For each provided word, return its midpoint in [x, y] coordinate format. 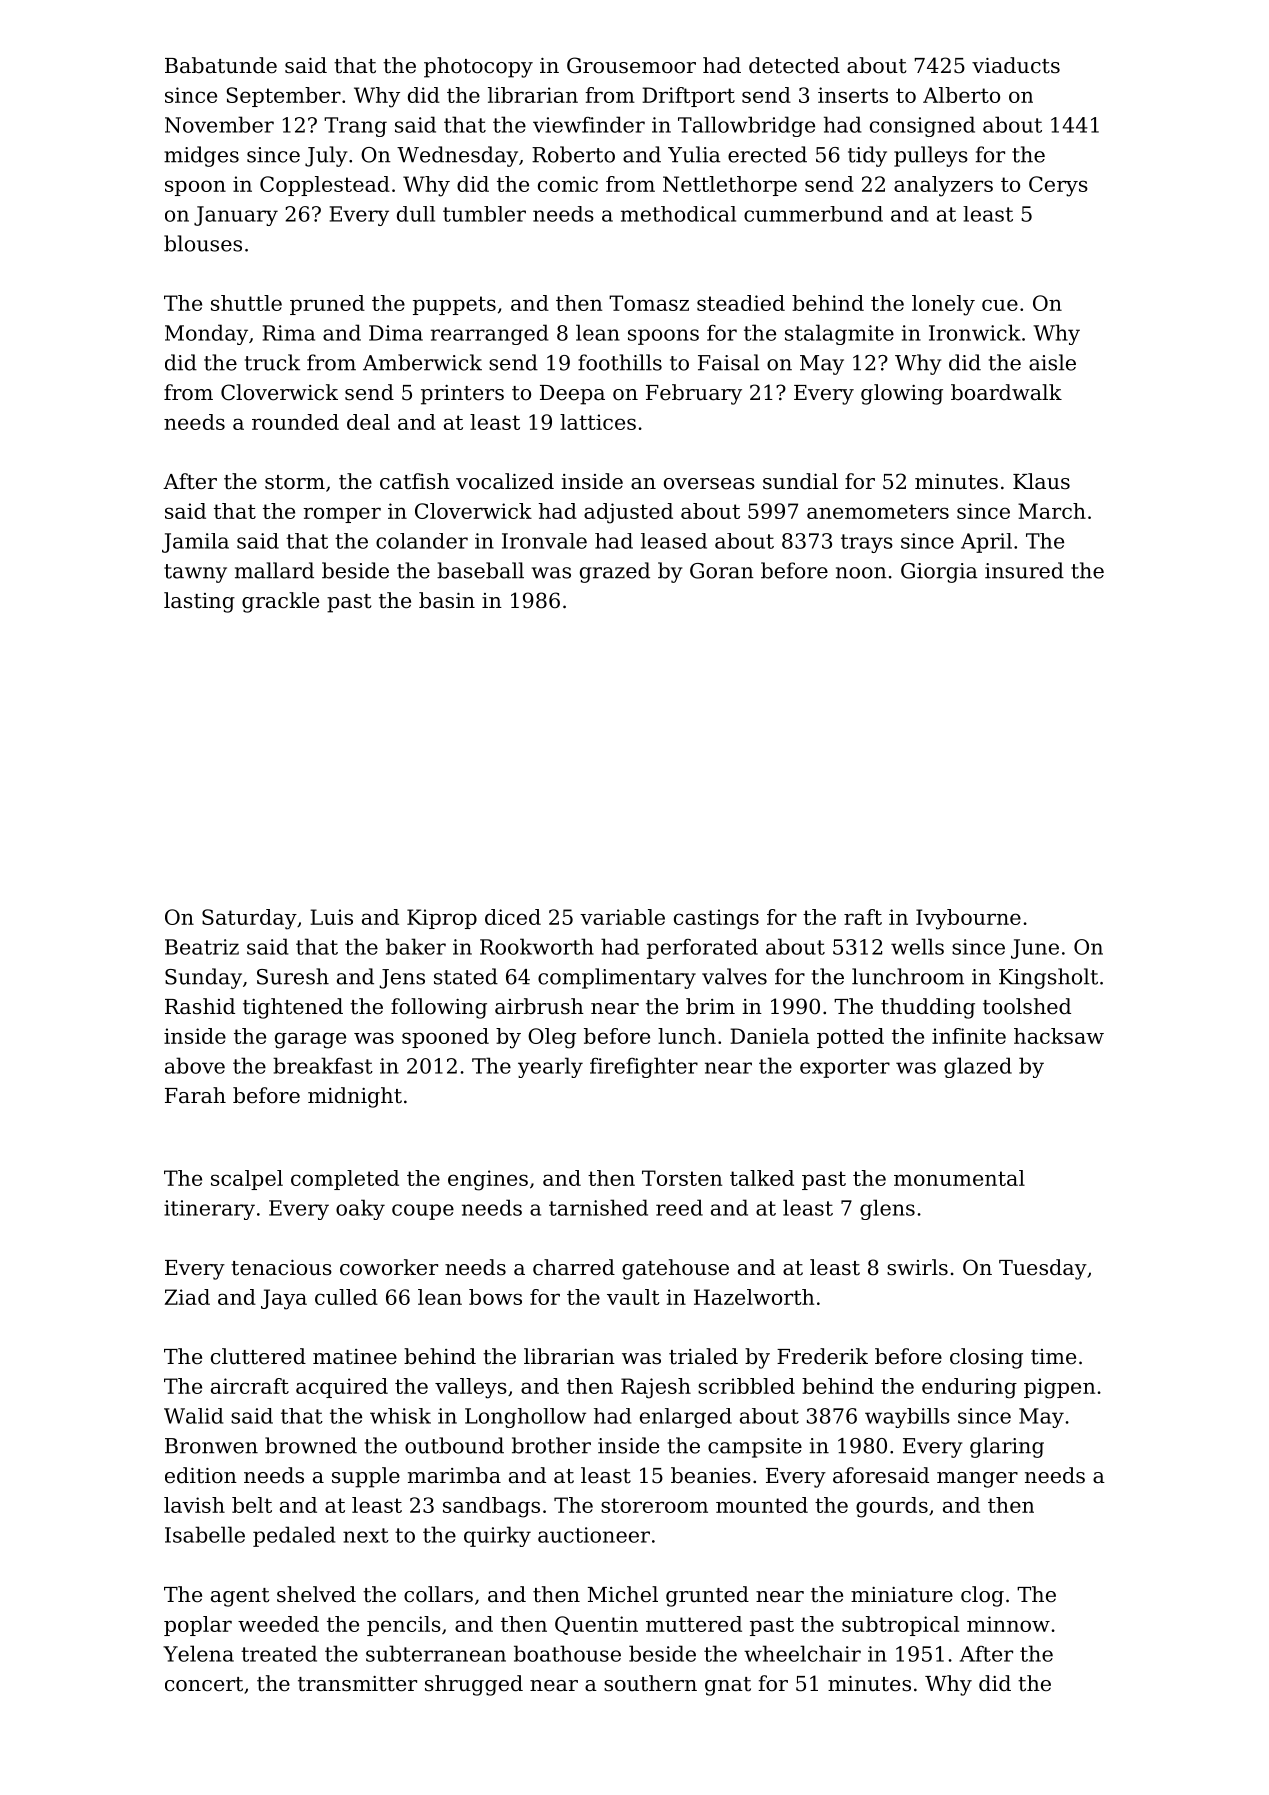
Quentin [596, 1625]
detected [794, 65]
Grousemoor [631, 65]
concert [204, 1684]
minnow [1008, 1624]
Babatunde [221, 65]
